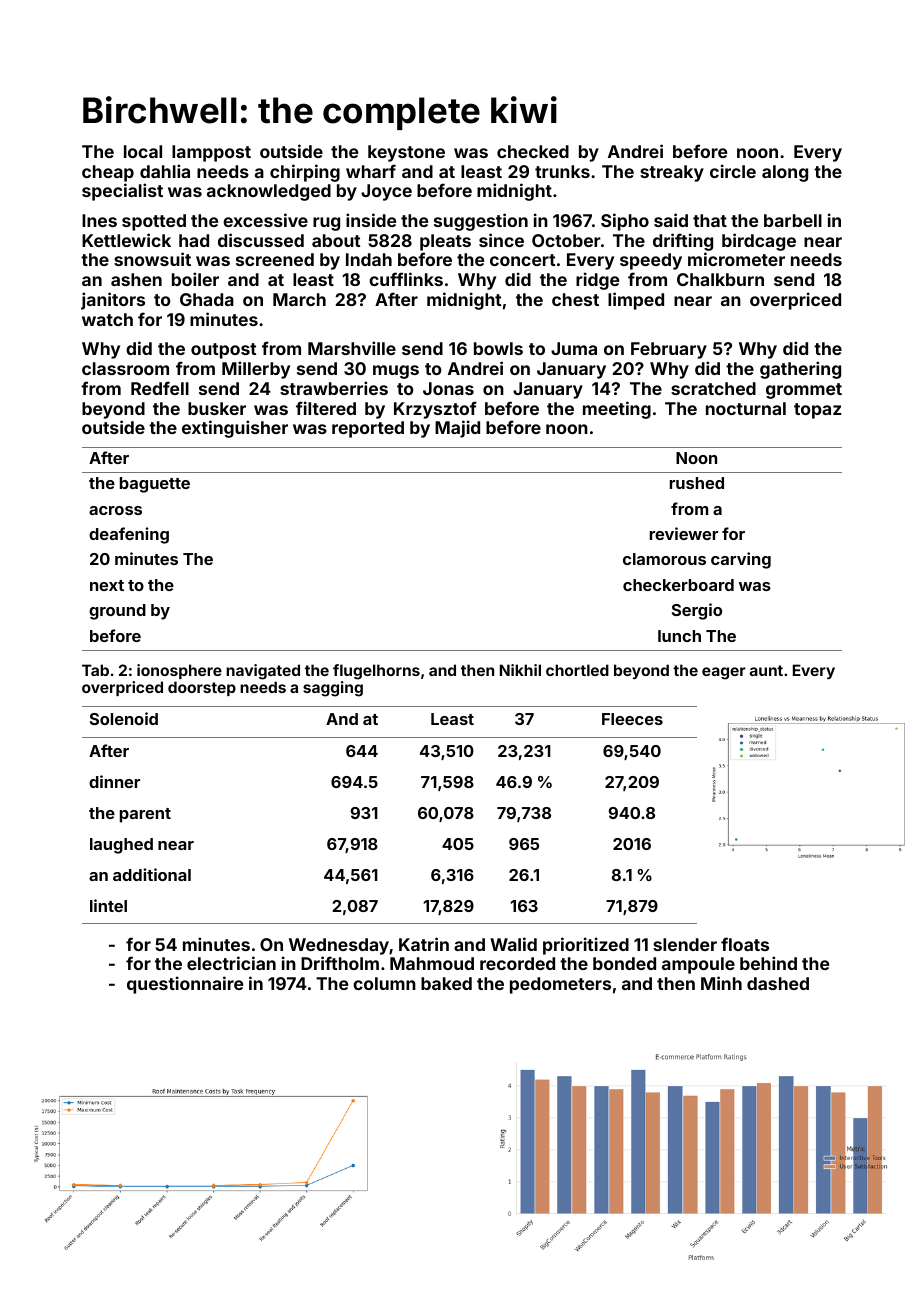  I want to click on behind, so click(768, 963).
